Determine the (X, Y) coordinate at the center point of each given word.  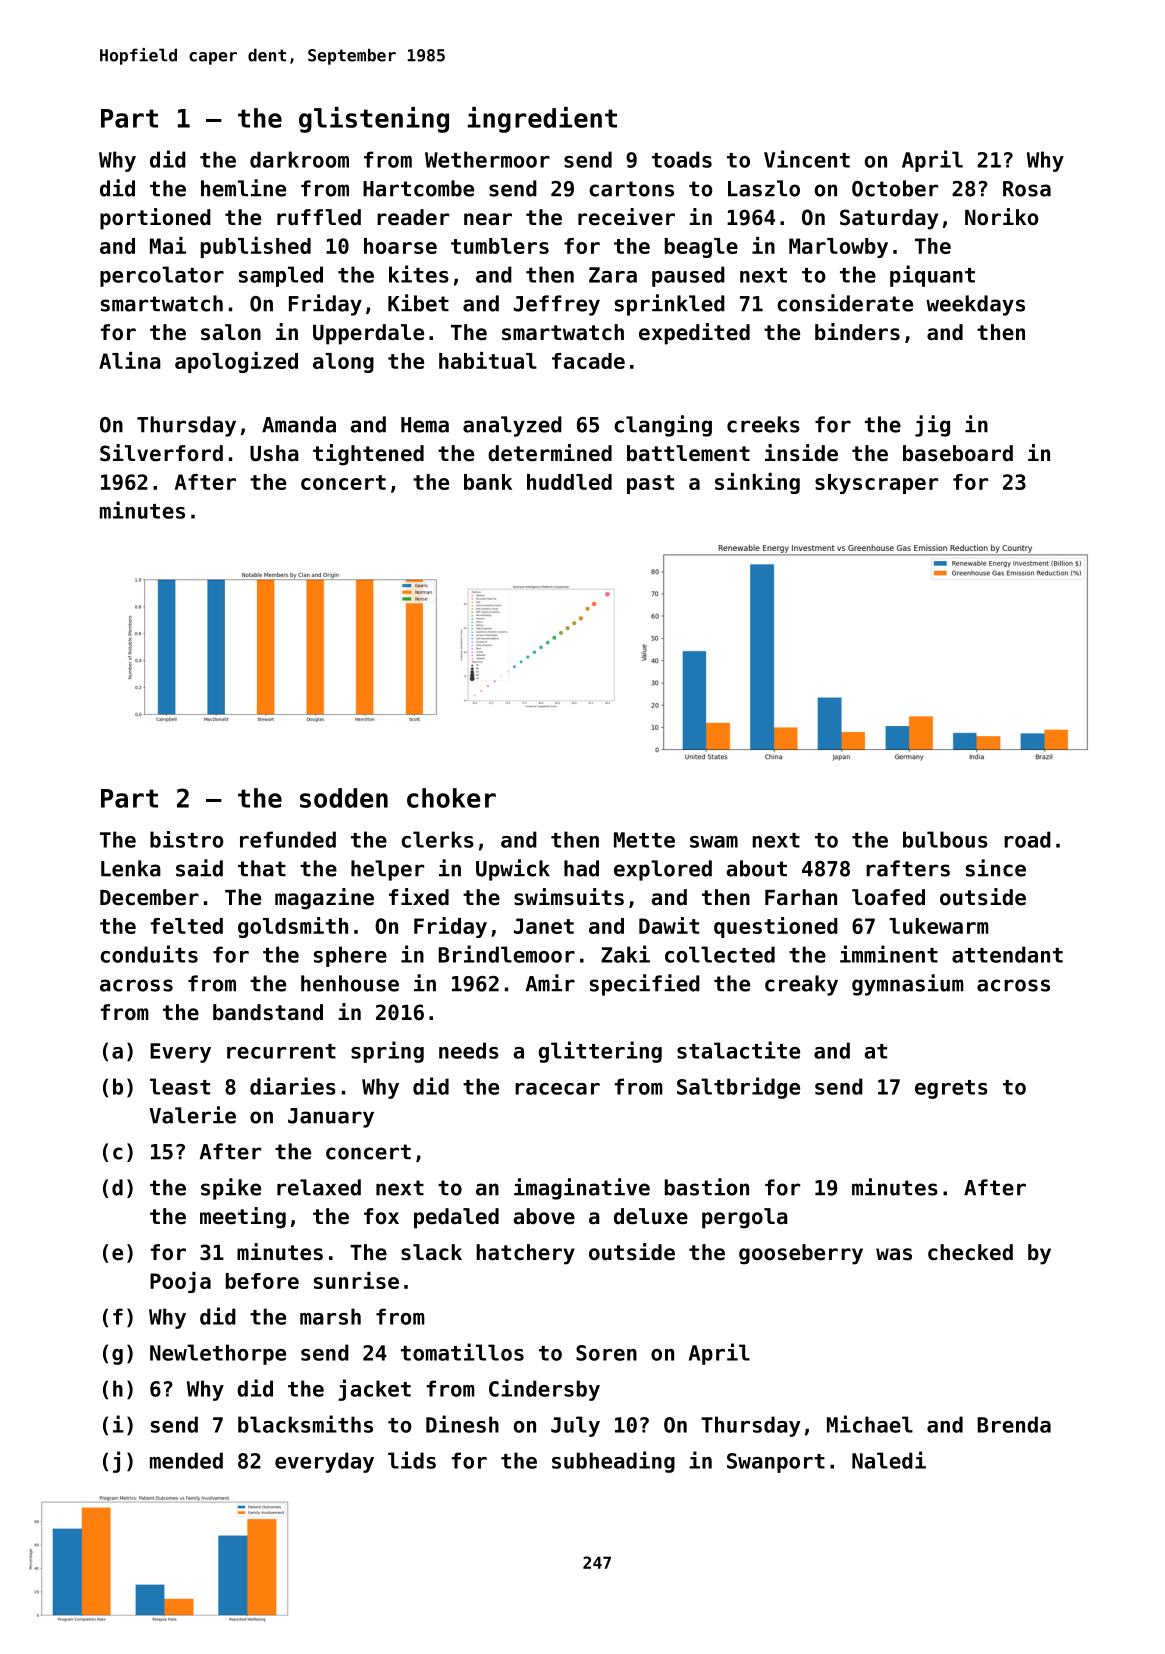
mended (186, 1460)
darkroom (299, 159)
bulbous (945, 839)
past (650, 484)
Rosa (1027, 189)
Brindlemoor (507, 954)
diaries (293, 1086)
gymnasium (908, 985)
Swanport (776, 1463)
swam (714, 842)
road (1027, 839)
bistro (187, 839)
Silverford (161, 453)
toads (682, 159)
